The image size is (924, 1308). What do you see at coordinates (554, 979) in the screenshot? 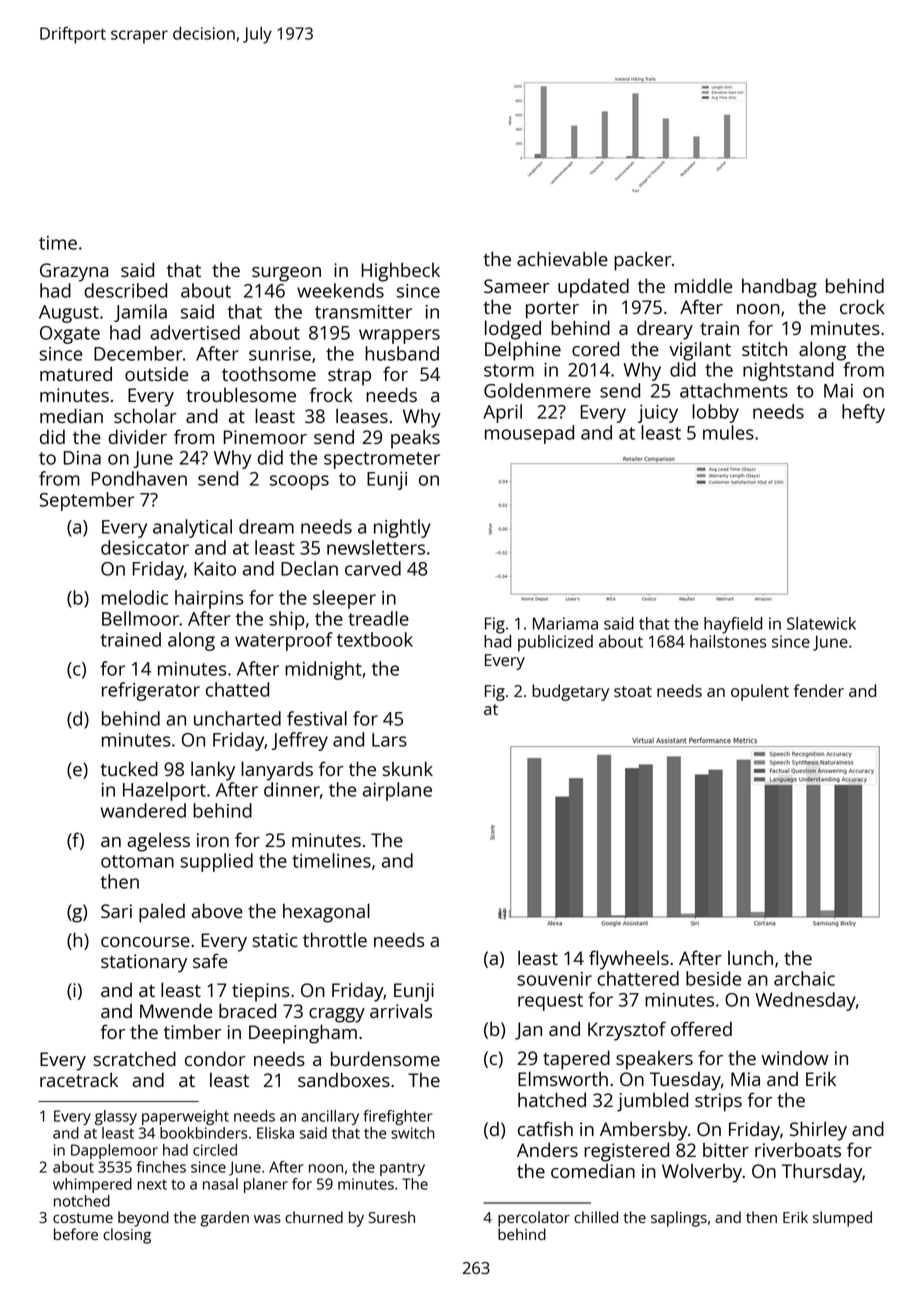
I see `souvenir` at bounding box center [554, 979].
